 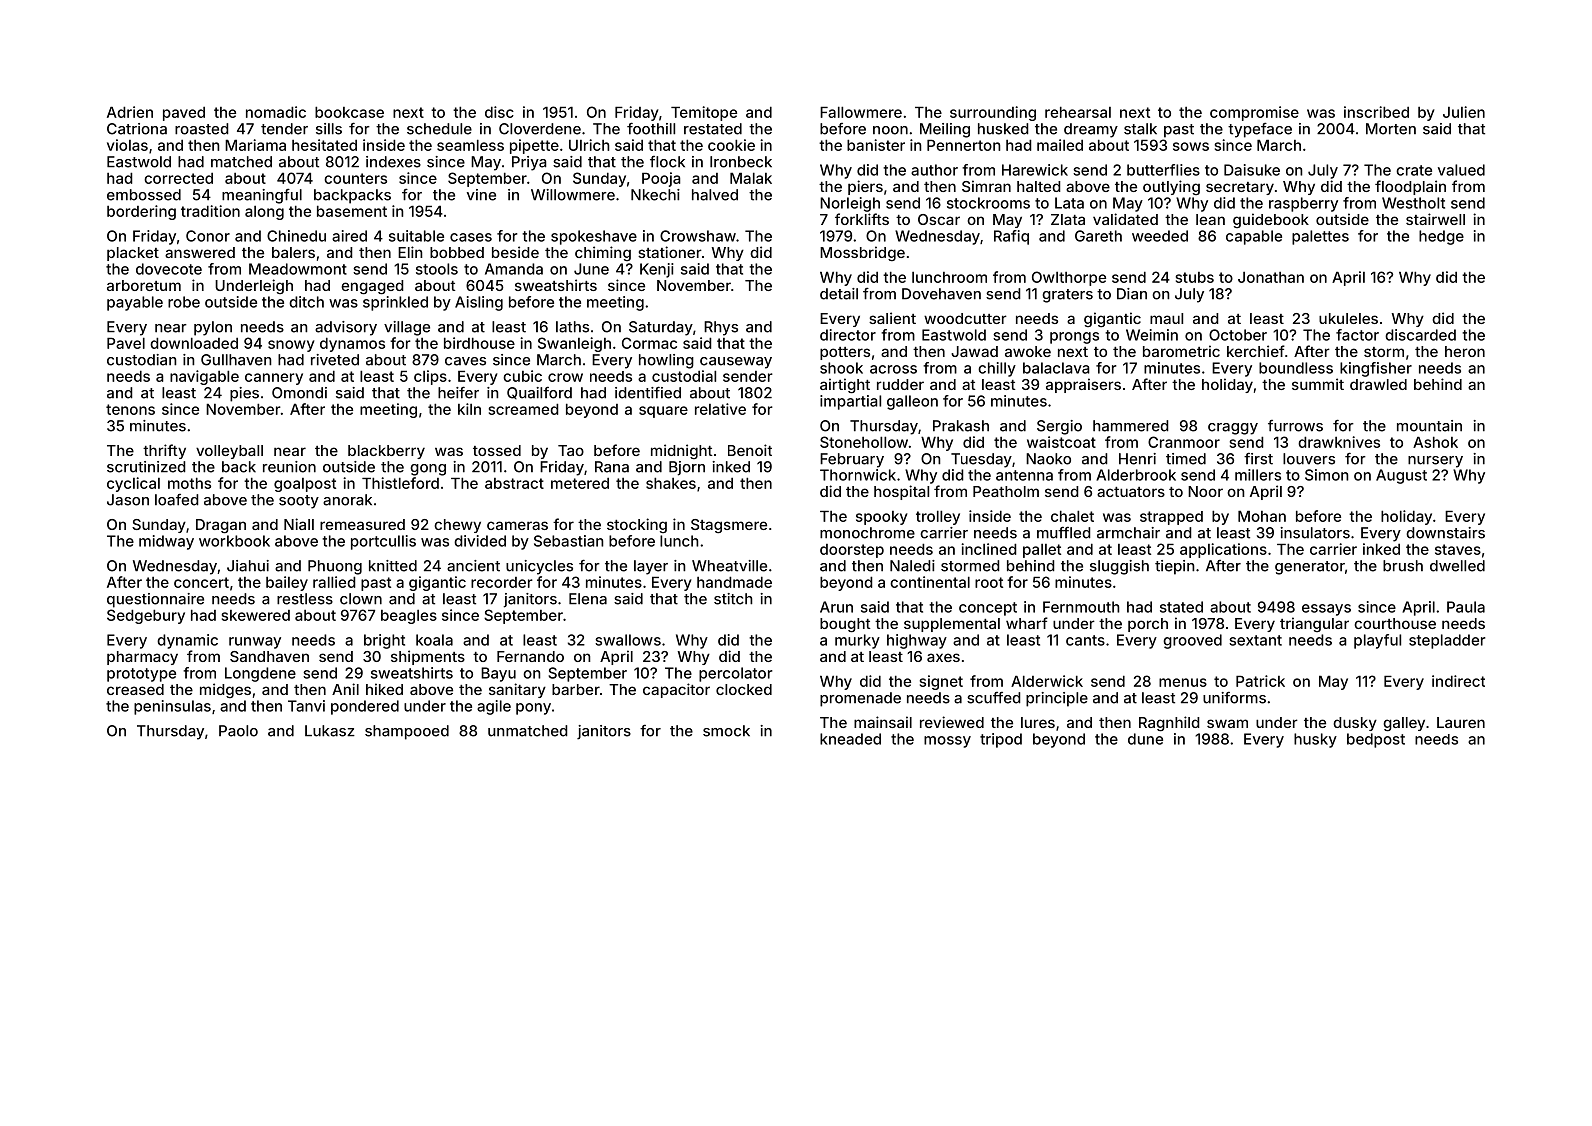 What do you see at coordinates (130, 112) in the document?
I see `Adrien` at bounding box center [130, 112].
